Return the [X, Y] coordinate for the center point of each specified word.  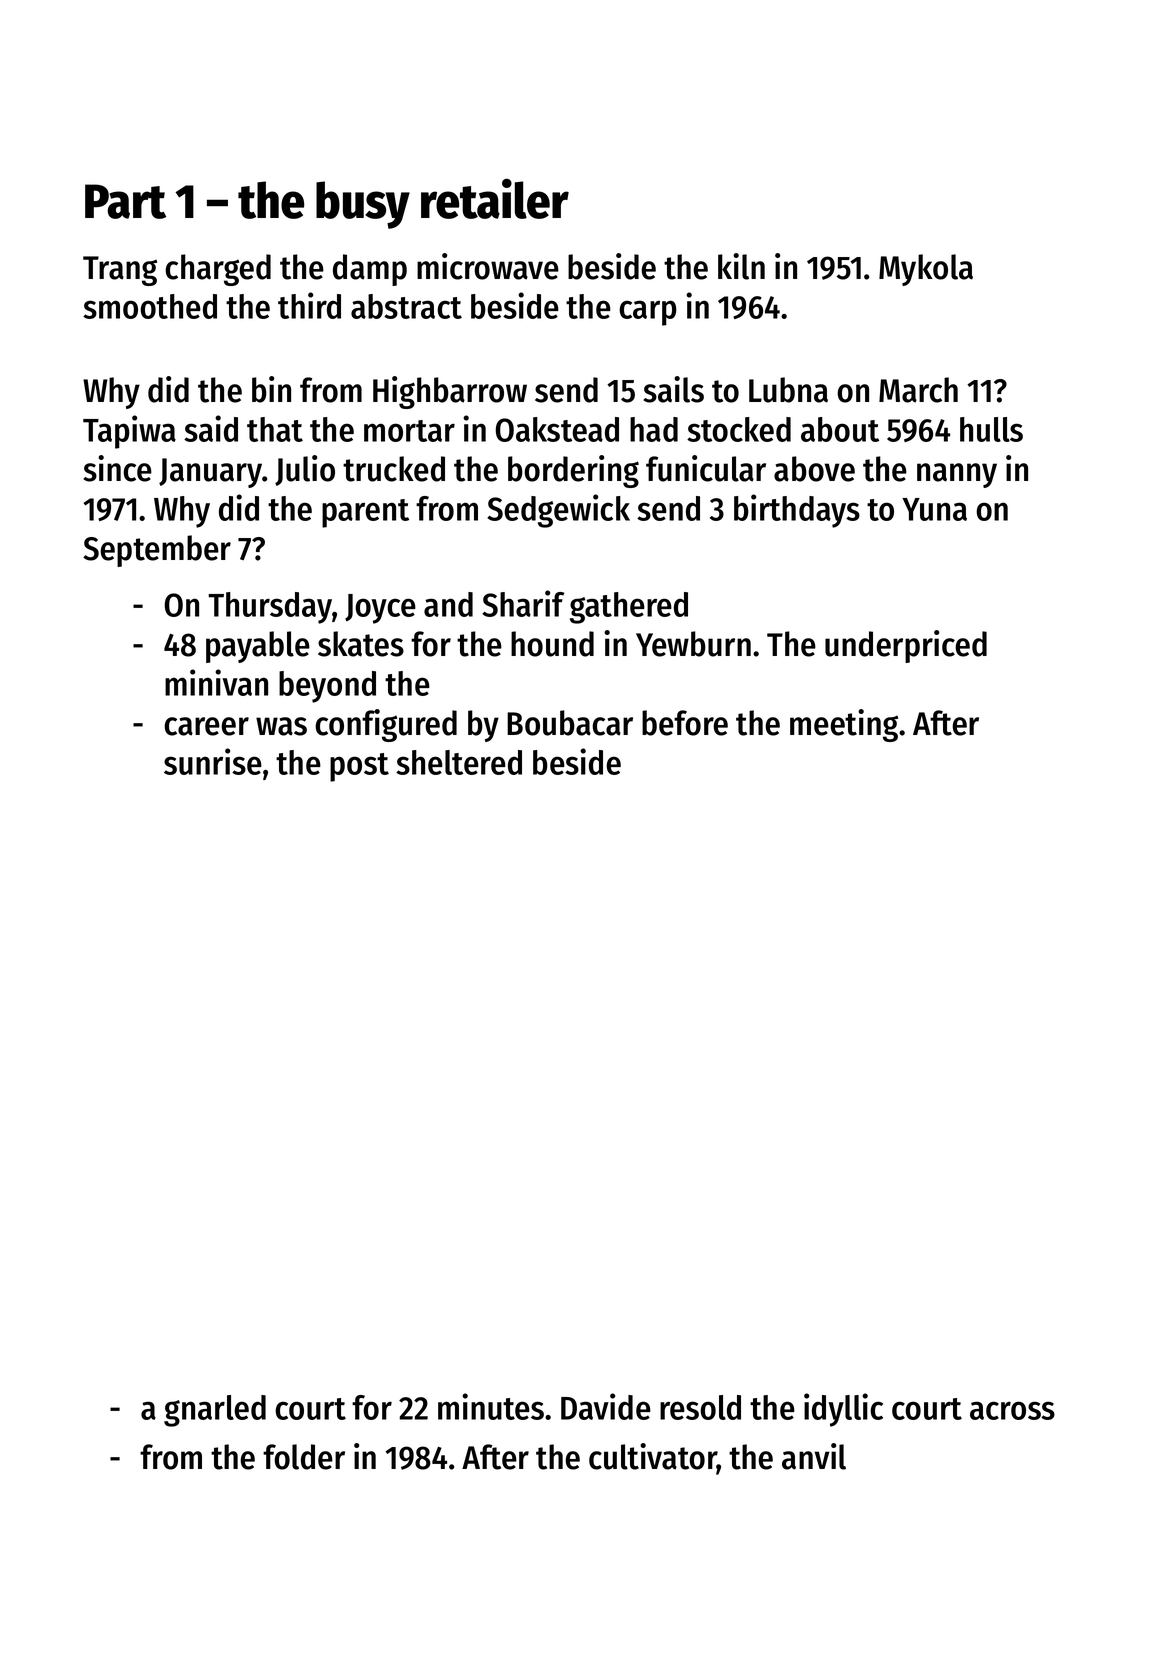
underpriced [906, 646]
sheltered [459, 762]
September [157, 551]
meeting [844, 725]
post [359, 767]
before [685, 723]
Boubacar [570, 723]
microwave [488, 266]
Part [125, 201]
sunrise [213, 761]
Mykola [926, 270]
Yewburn [693, 644]
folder [304, 1457]
